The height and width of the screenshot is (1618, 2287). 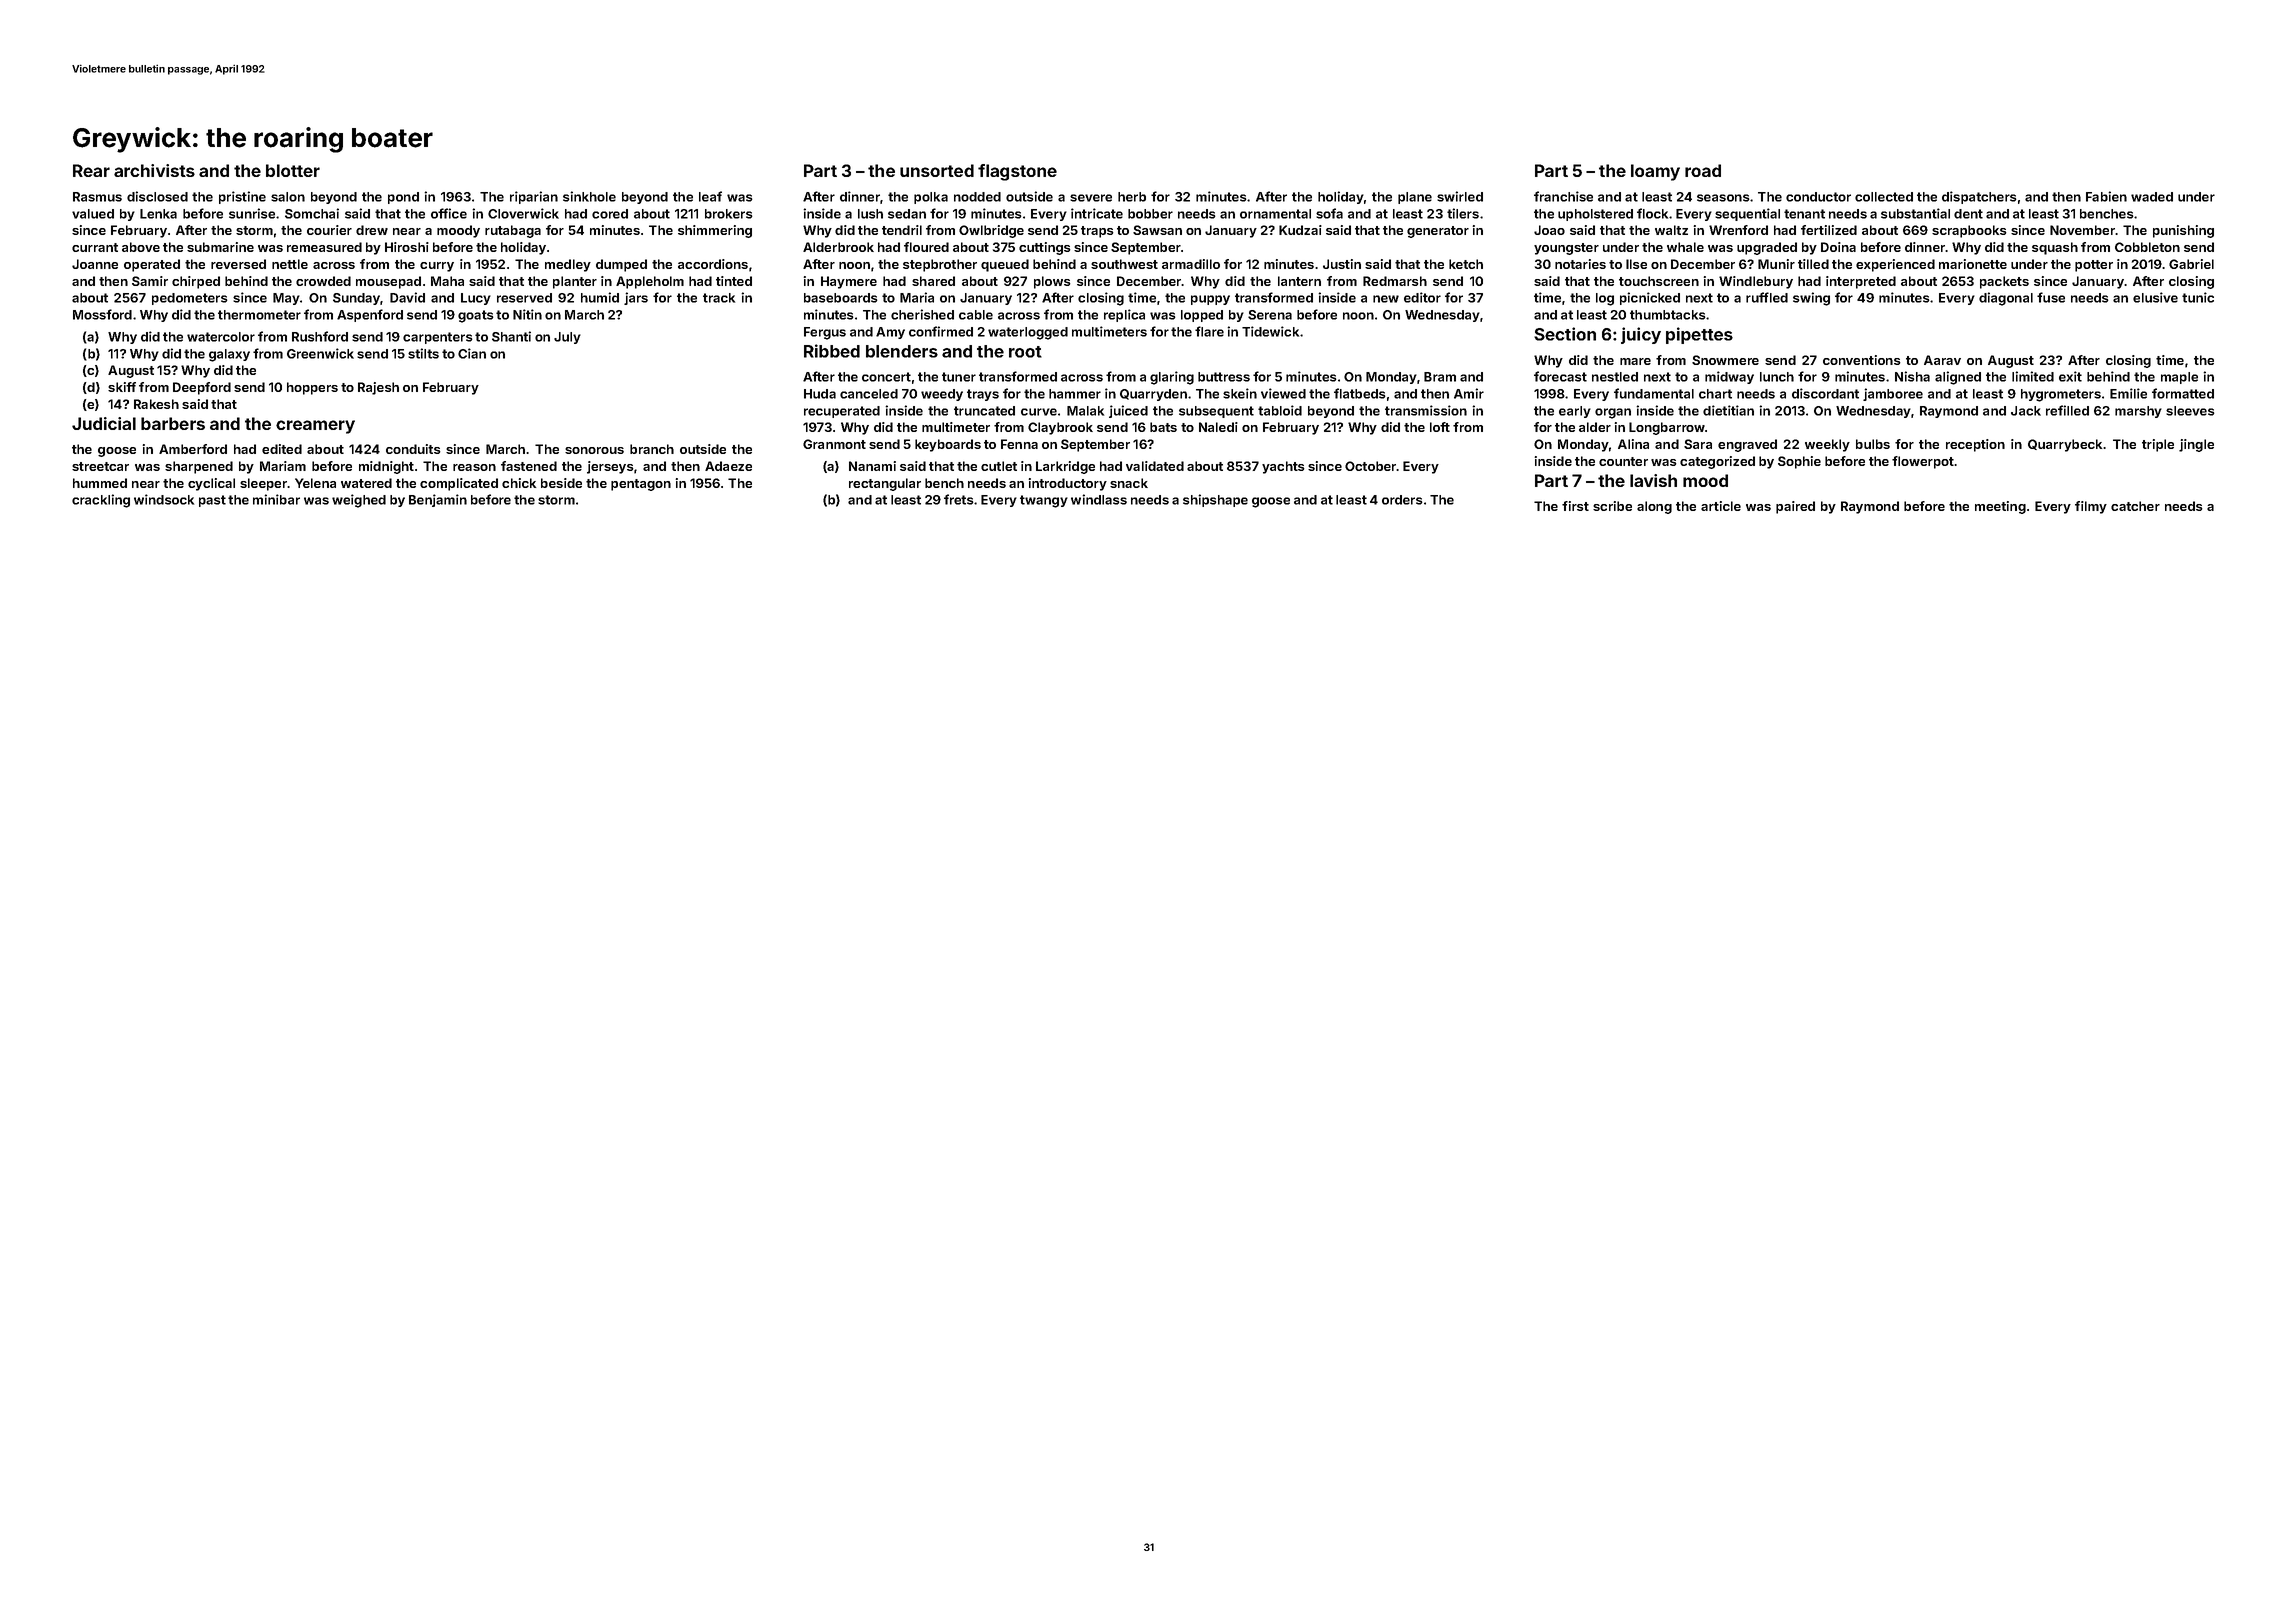 What do you see at coordinates (95, 247) in the screenshot?
I see `currant` at bounding box center [95, 247].
